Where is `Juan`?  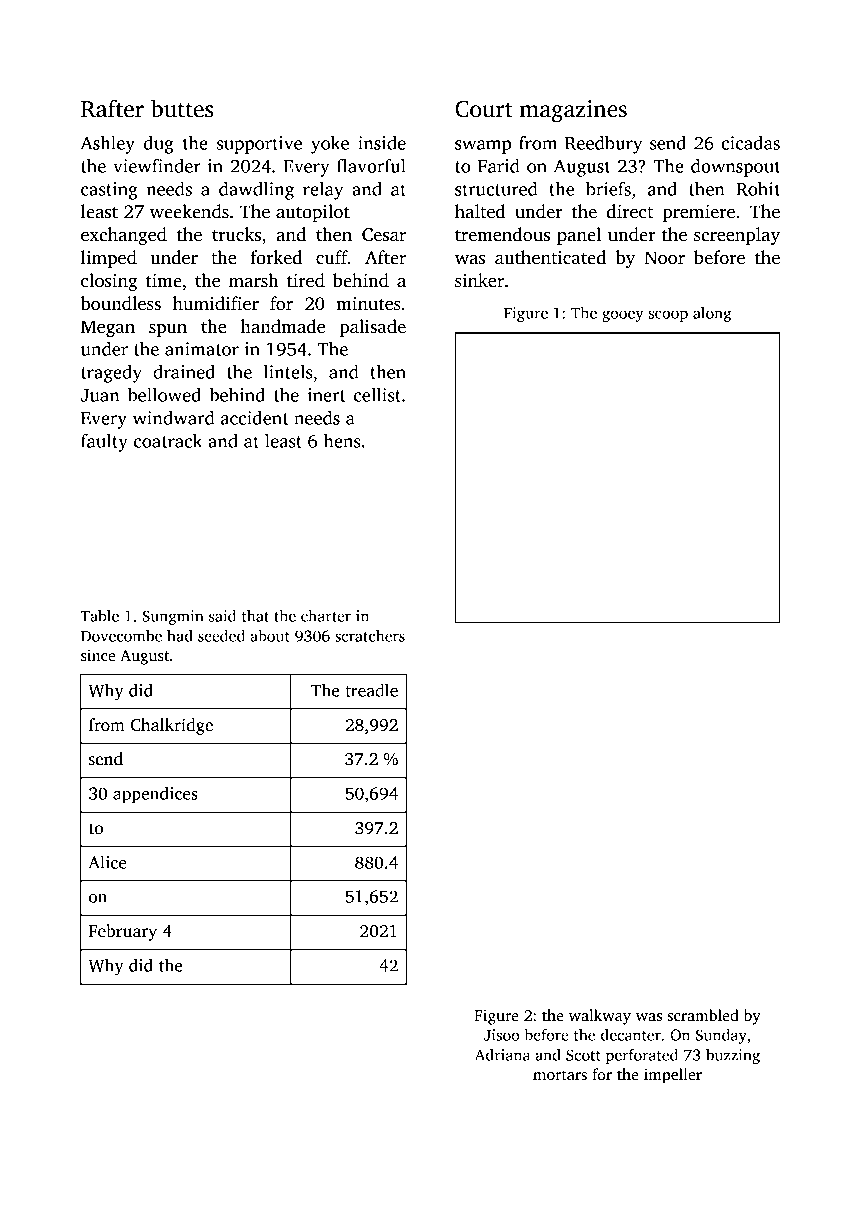
Juan is located at coordinates (100, 395).
